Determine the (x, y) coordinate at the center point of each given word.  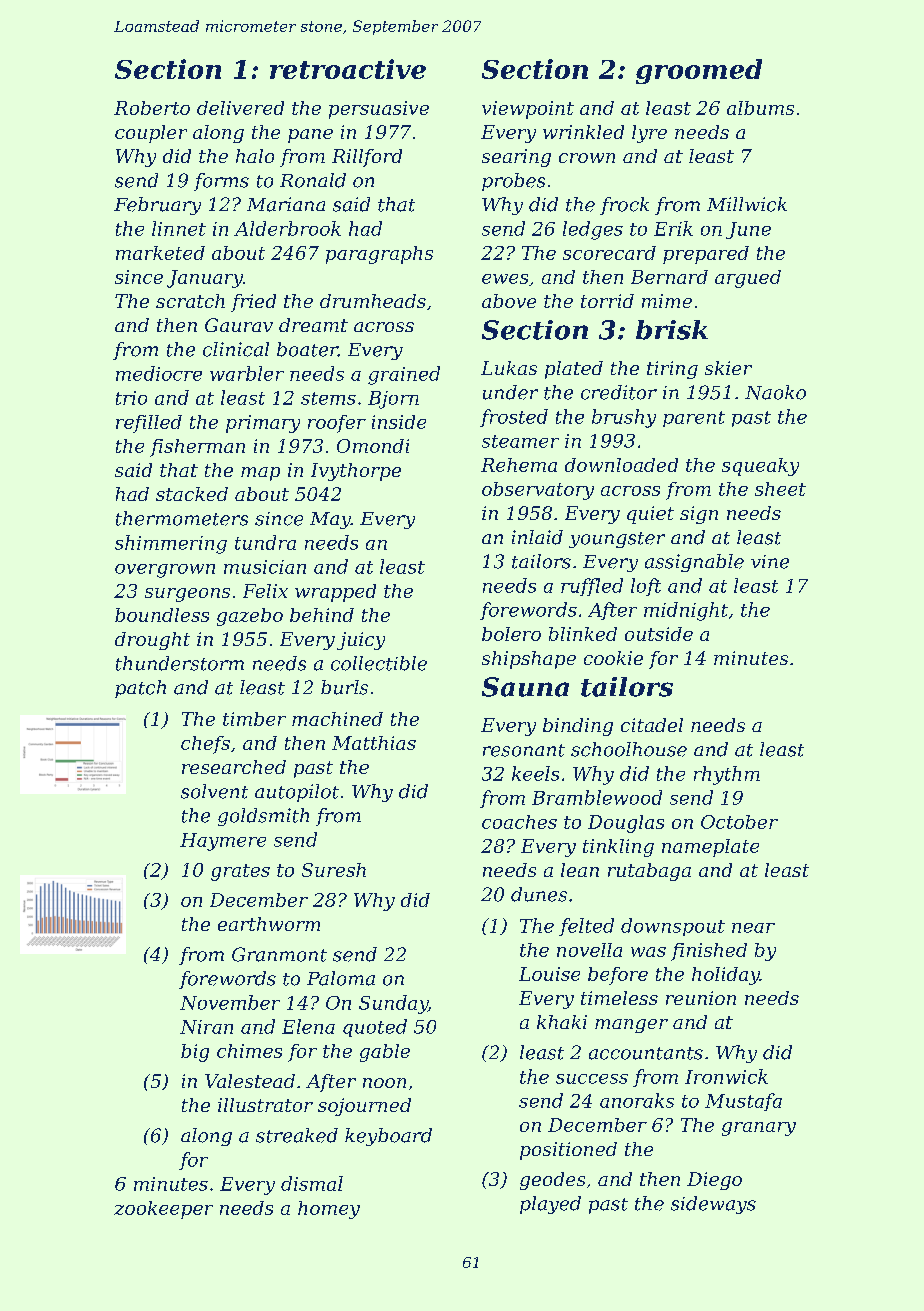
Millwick (747, 204)
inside (399, 422)
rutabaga (649, 872)
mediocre (159, 373)
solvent (214, 791)
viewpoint (528, 110)
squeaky (760, 467)
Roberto (152, 108)
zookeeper (163, 1210)
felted (586, 927)
